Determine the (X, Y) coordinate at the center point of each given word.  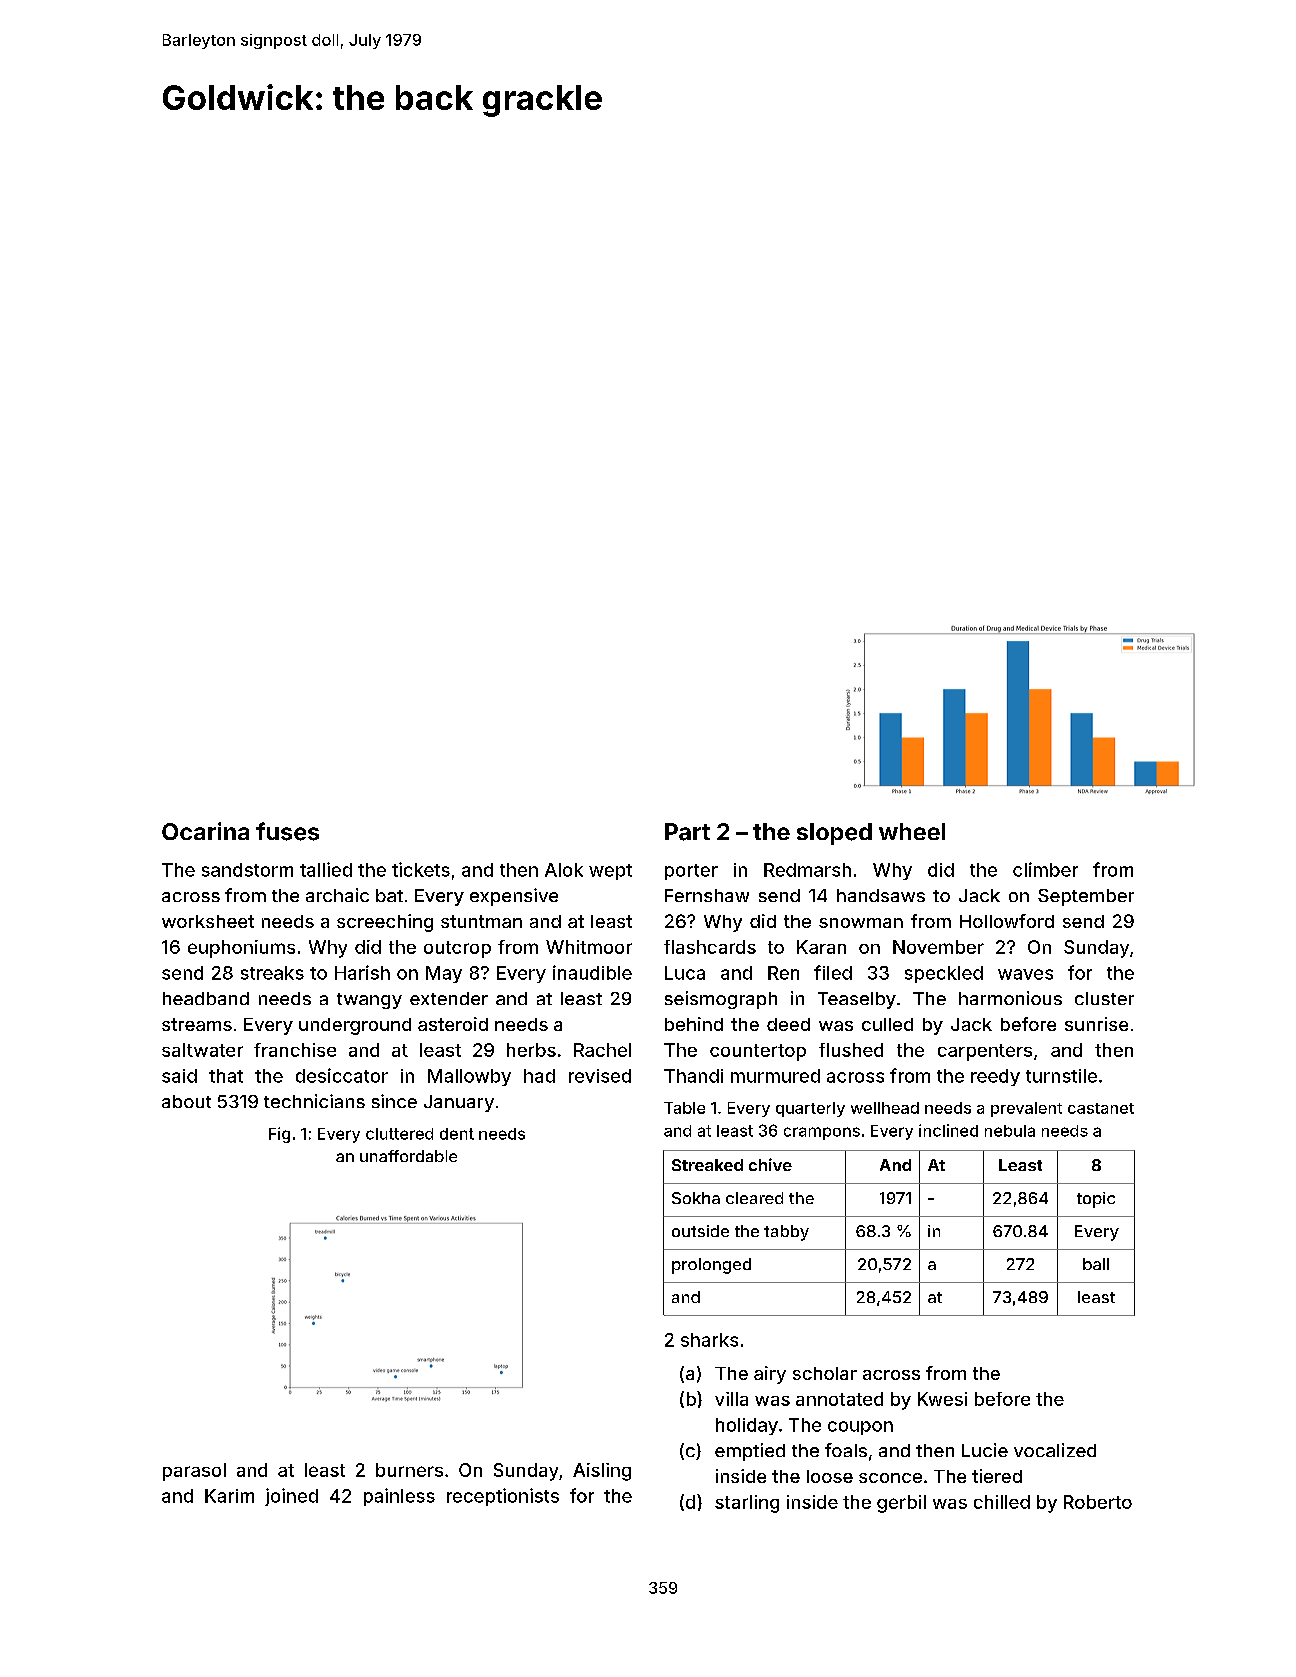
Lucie (985, 1450)
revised (600, 1076)
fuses (287, 831)
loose (830, 1476)
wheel (912, 831)
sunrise (1096, 1024)
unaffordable (408, 1156)
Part (687, 832)
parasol (194, 1472)
